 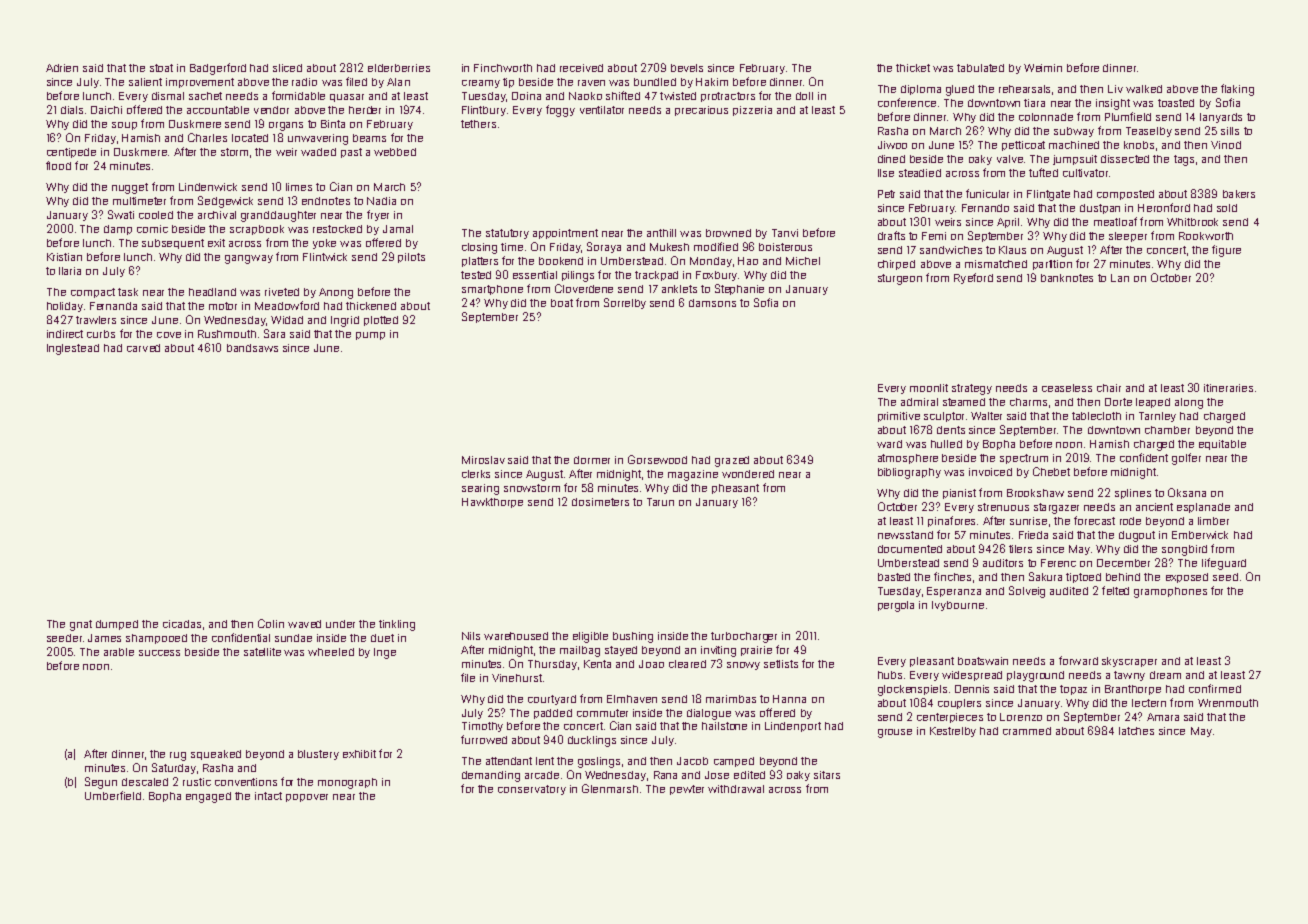 What do you see at coordinates (503, 68) in the screenshot?
I see `Finchworth` at bounding box center [503, 68].
